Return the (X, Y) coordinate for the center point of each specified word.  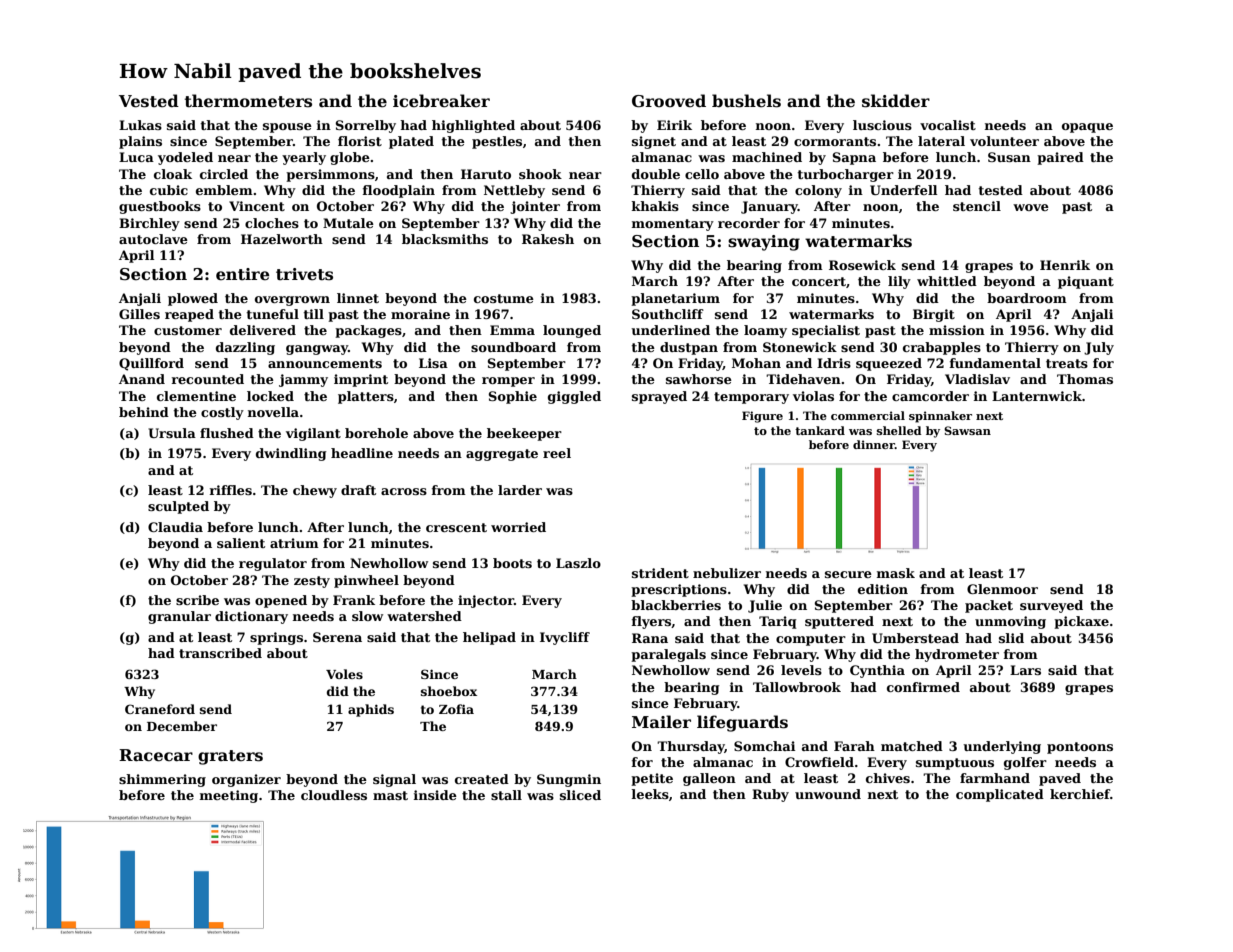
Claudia (175, 527)
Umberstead (915, 638)
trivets (304, 274)
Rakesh (548, 239)
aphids (371, 710)
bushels (746, 101)
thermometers (248, 101)
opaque (1087, 128)
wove (1031, 207)
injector (486, 601)
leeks (650, 794)
